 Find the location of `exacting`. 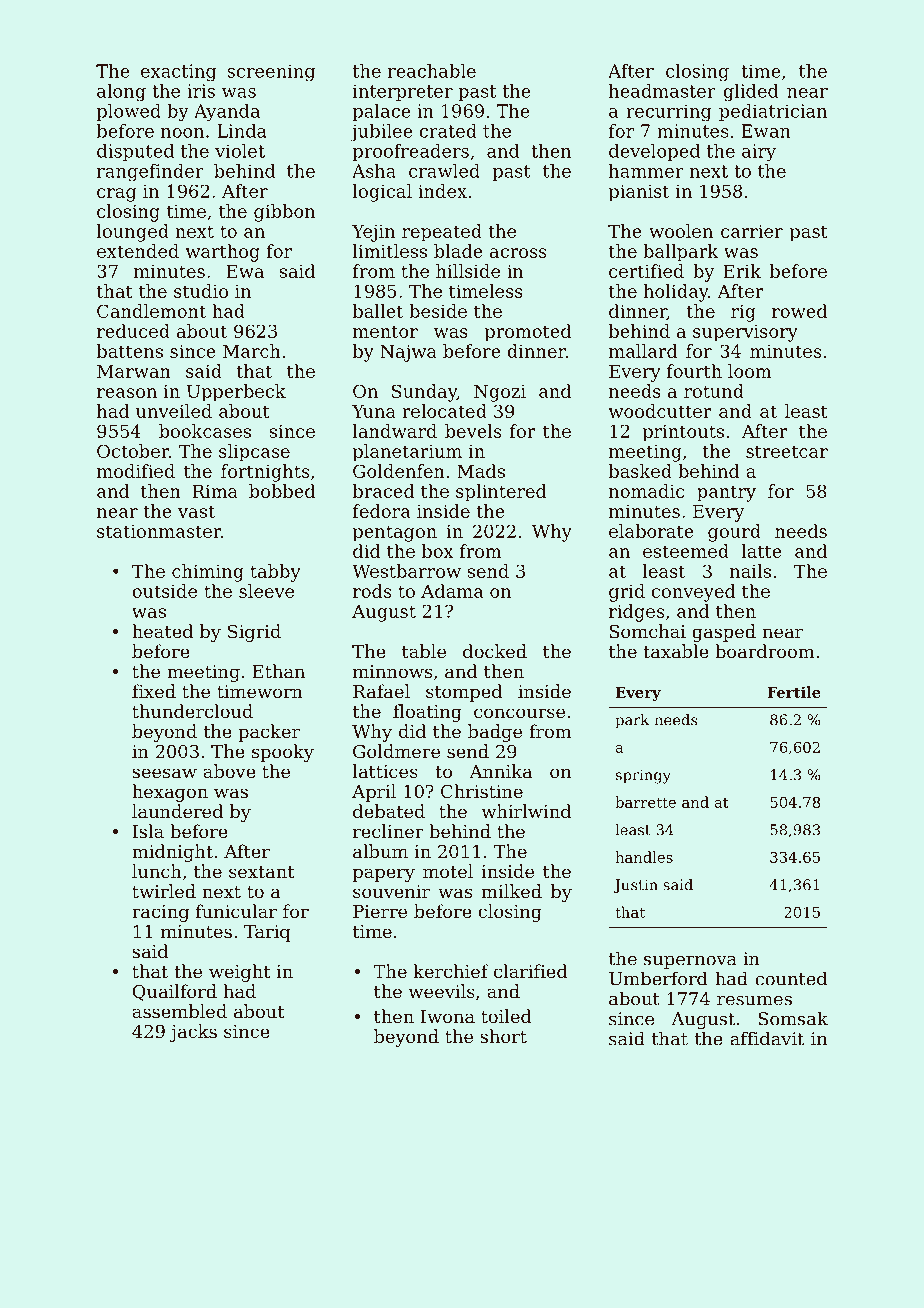

exacting is located at coordinates (179, 73).
